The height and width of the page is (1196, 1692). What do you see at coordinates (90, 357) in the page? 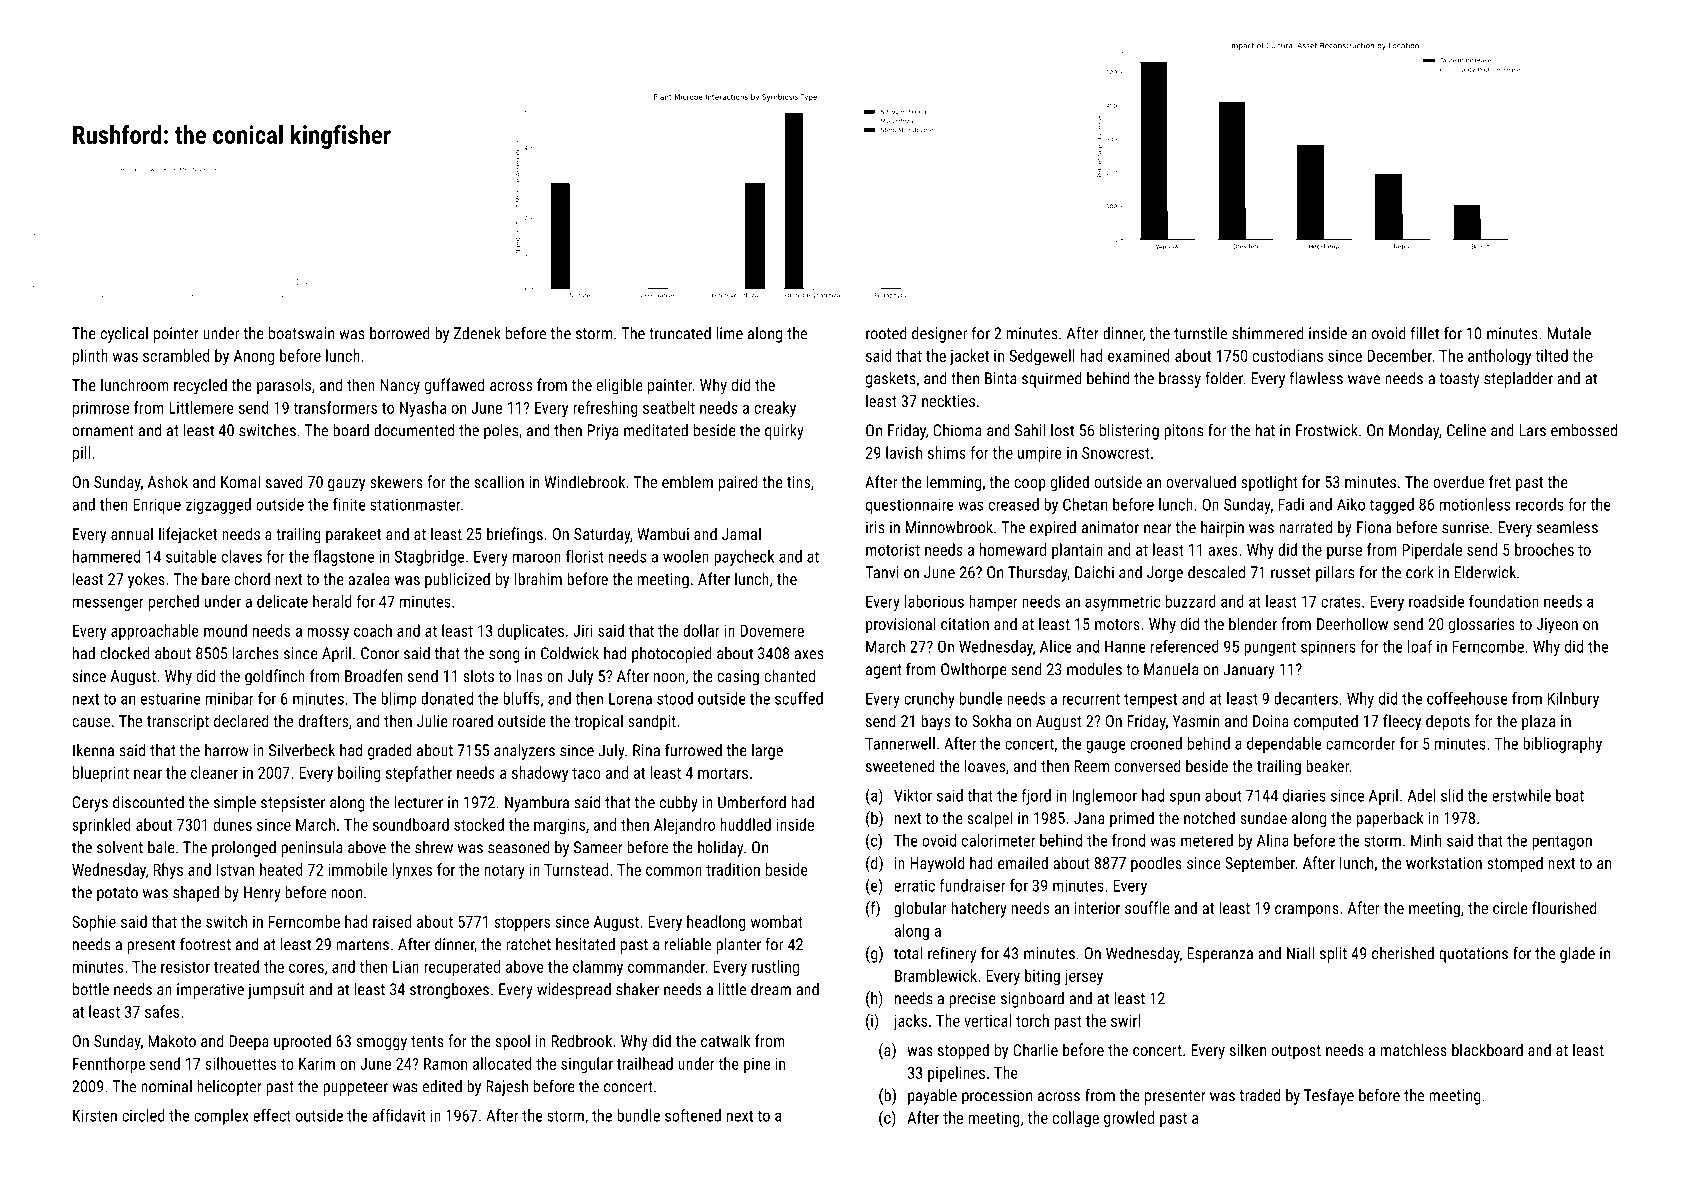
I see `plinth` at bounding box center [90, 357].
